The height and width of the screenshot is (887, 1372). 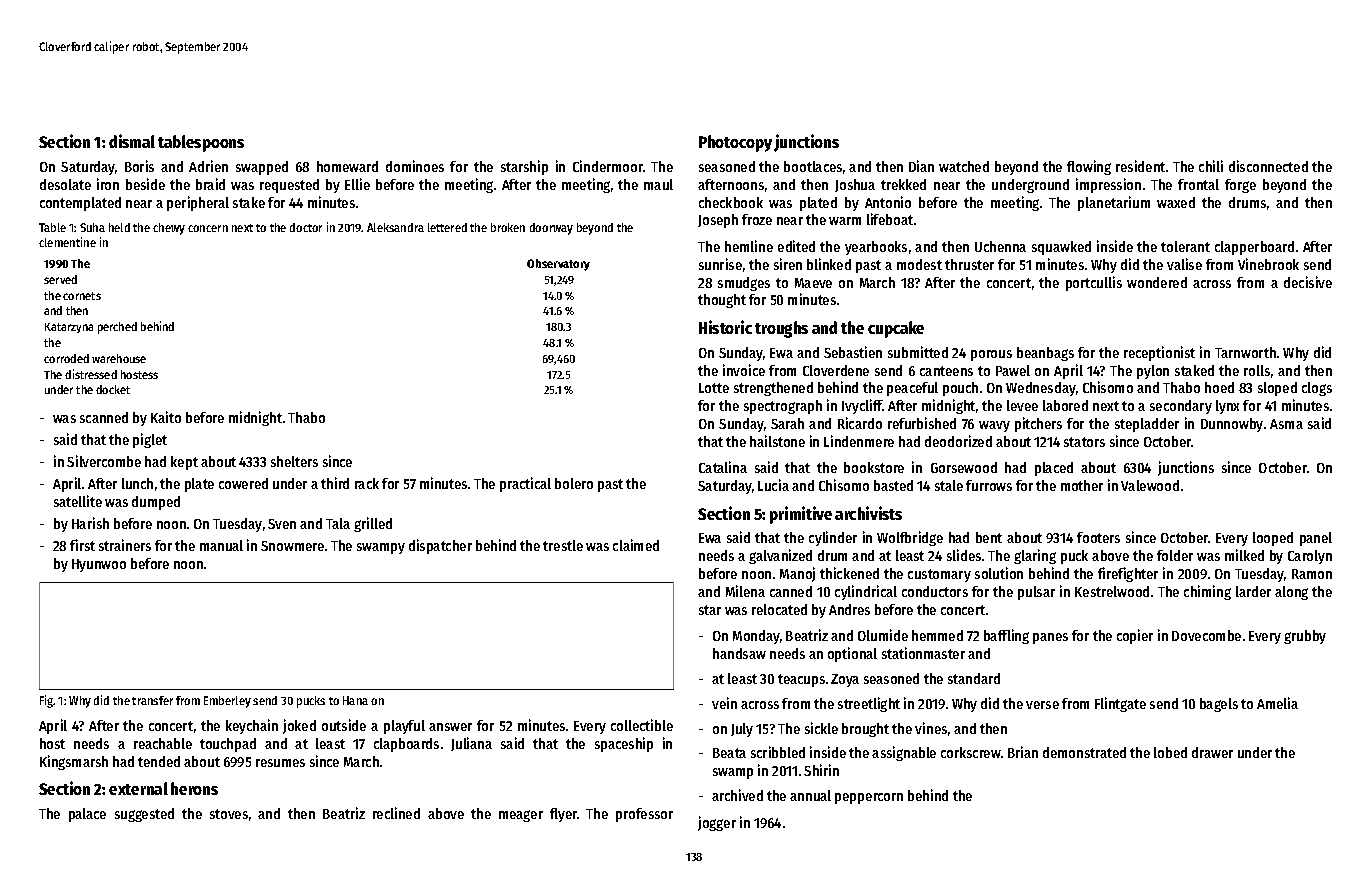 What do you see at coordinates (1312, 574) in the screenshot?
I see `Ramon` at bounding box center [1312, 574].
